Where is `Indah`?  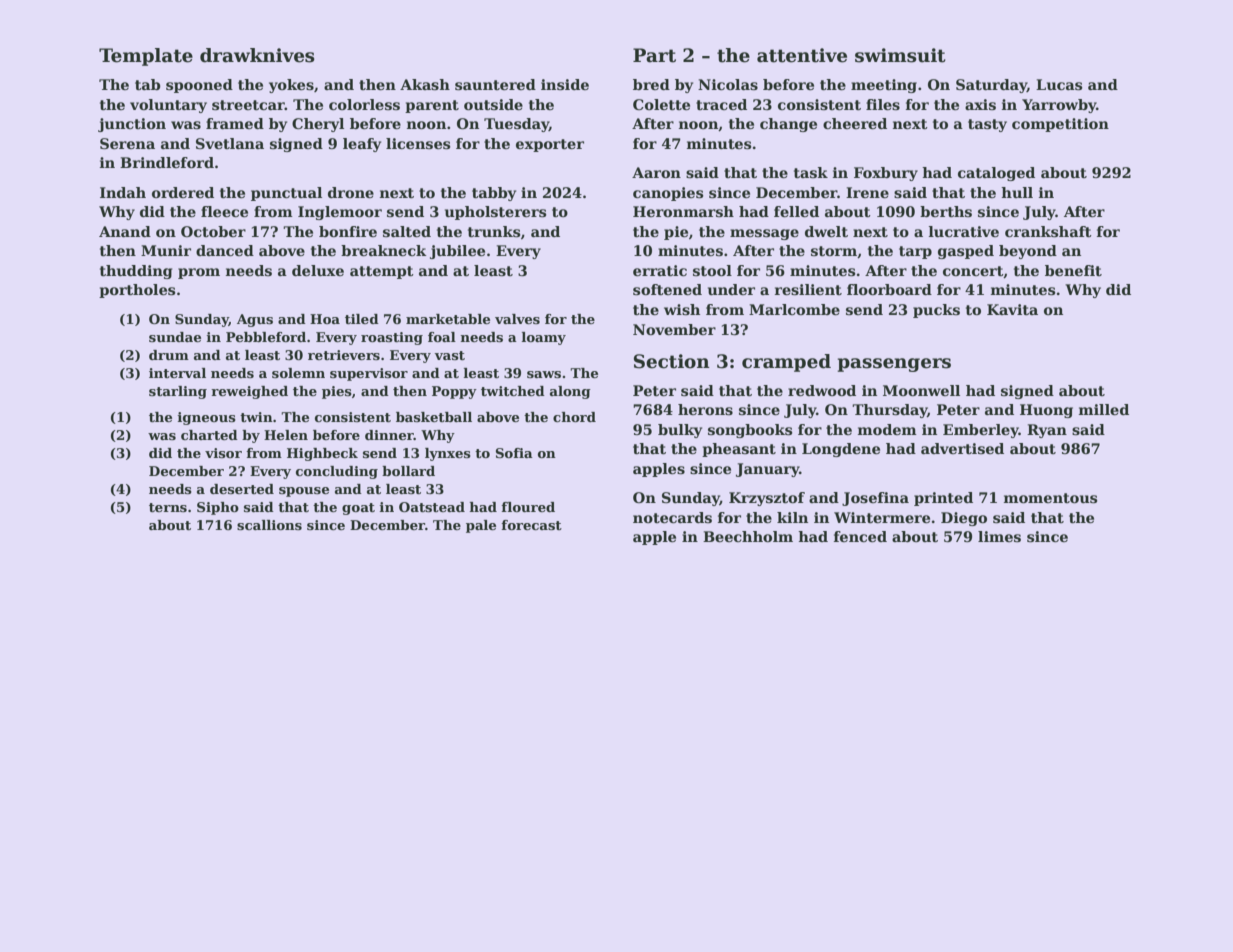 Indah is located at coordinates (123, 192).
